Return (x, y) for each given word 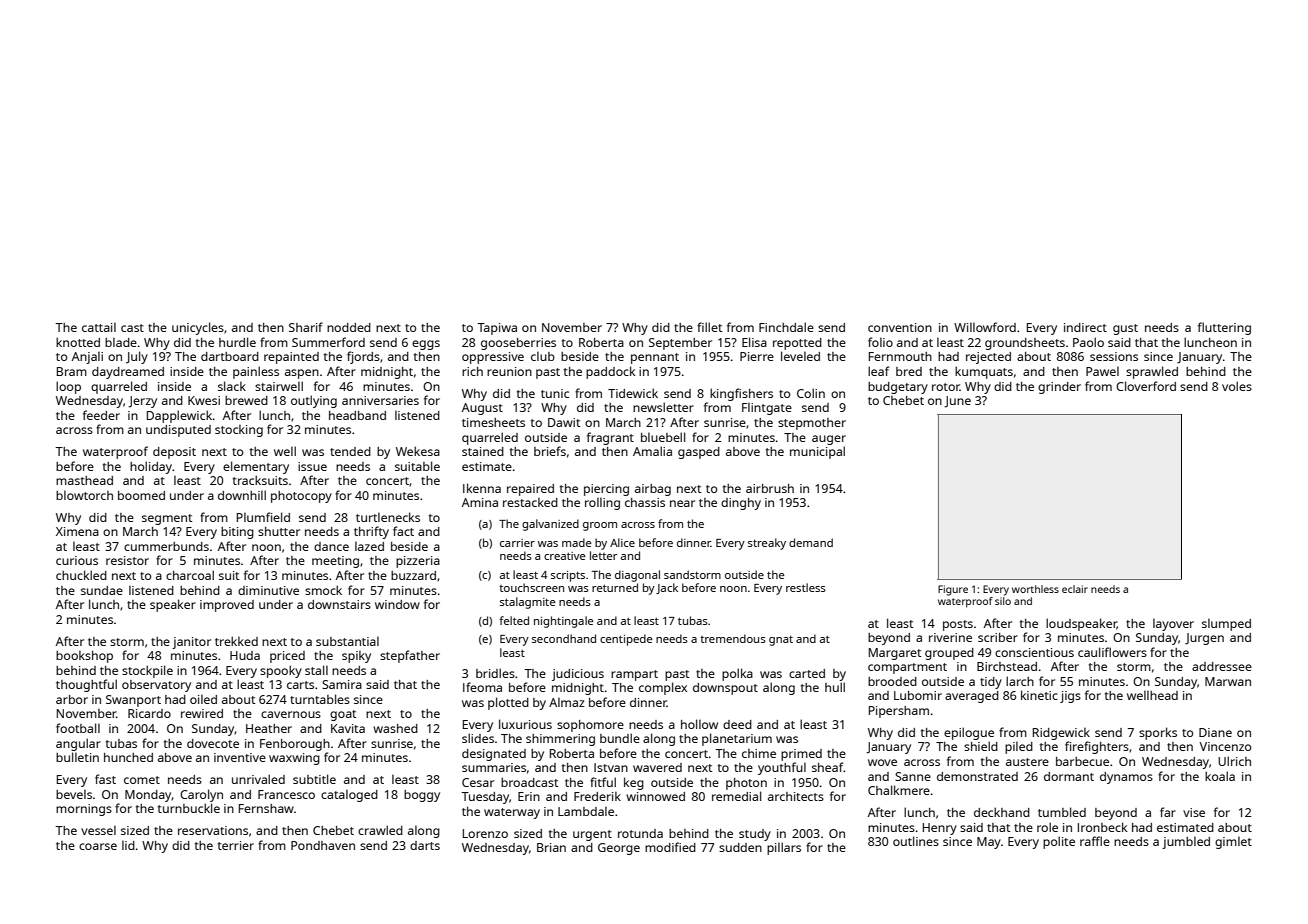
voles (1237, 386)
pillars (784, 848)
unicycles (198, 328)
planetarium (737, 739)
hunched (128, 757)
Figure (953, 590)
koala (1220, 776)
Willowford (985, 327)
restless (806, 587)
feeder (101, 415)
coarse (98, 846)
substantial (347, 641)
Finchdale (786, 327)
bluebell (663, 437)
